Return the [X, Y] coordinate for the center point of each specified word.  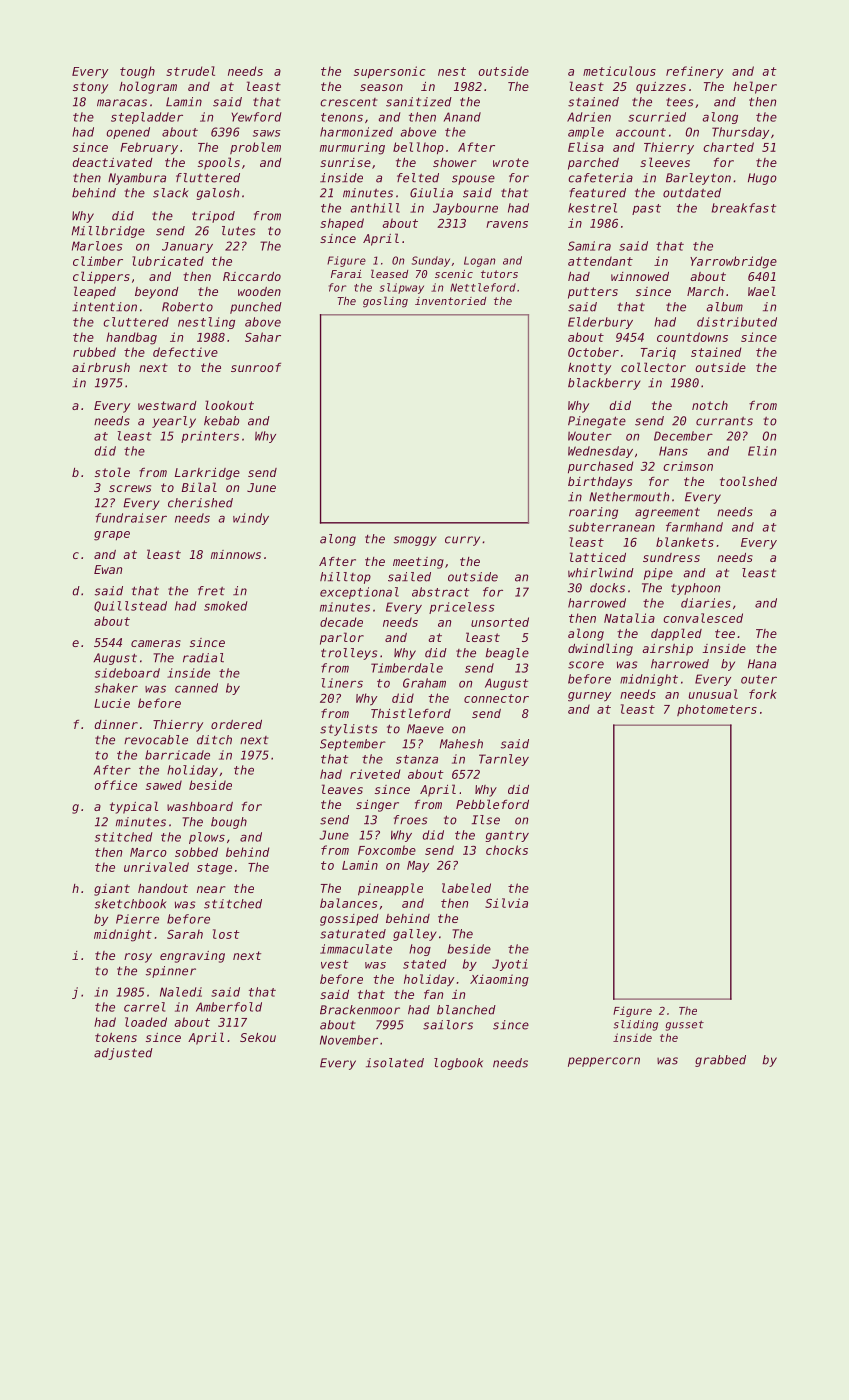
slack [170, 193]
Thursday [740, 133]
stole [112, 472]
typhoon [695, 589]
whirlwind [601, 573]
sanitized [419, 102]
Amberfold [229, 1007]
